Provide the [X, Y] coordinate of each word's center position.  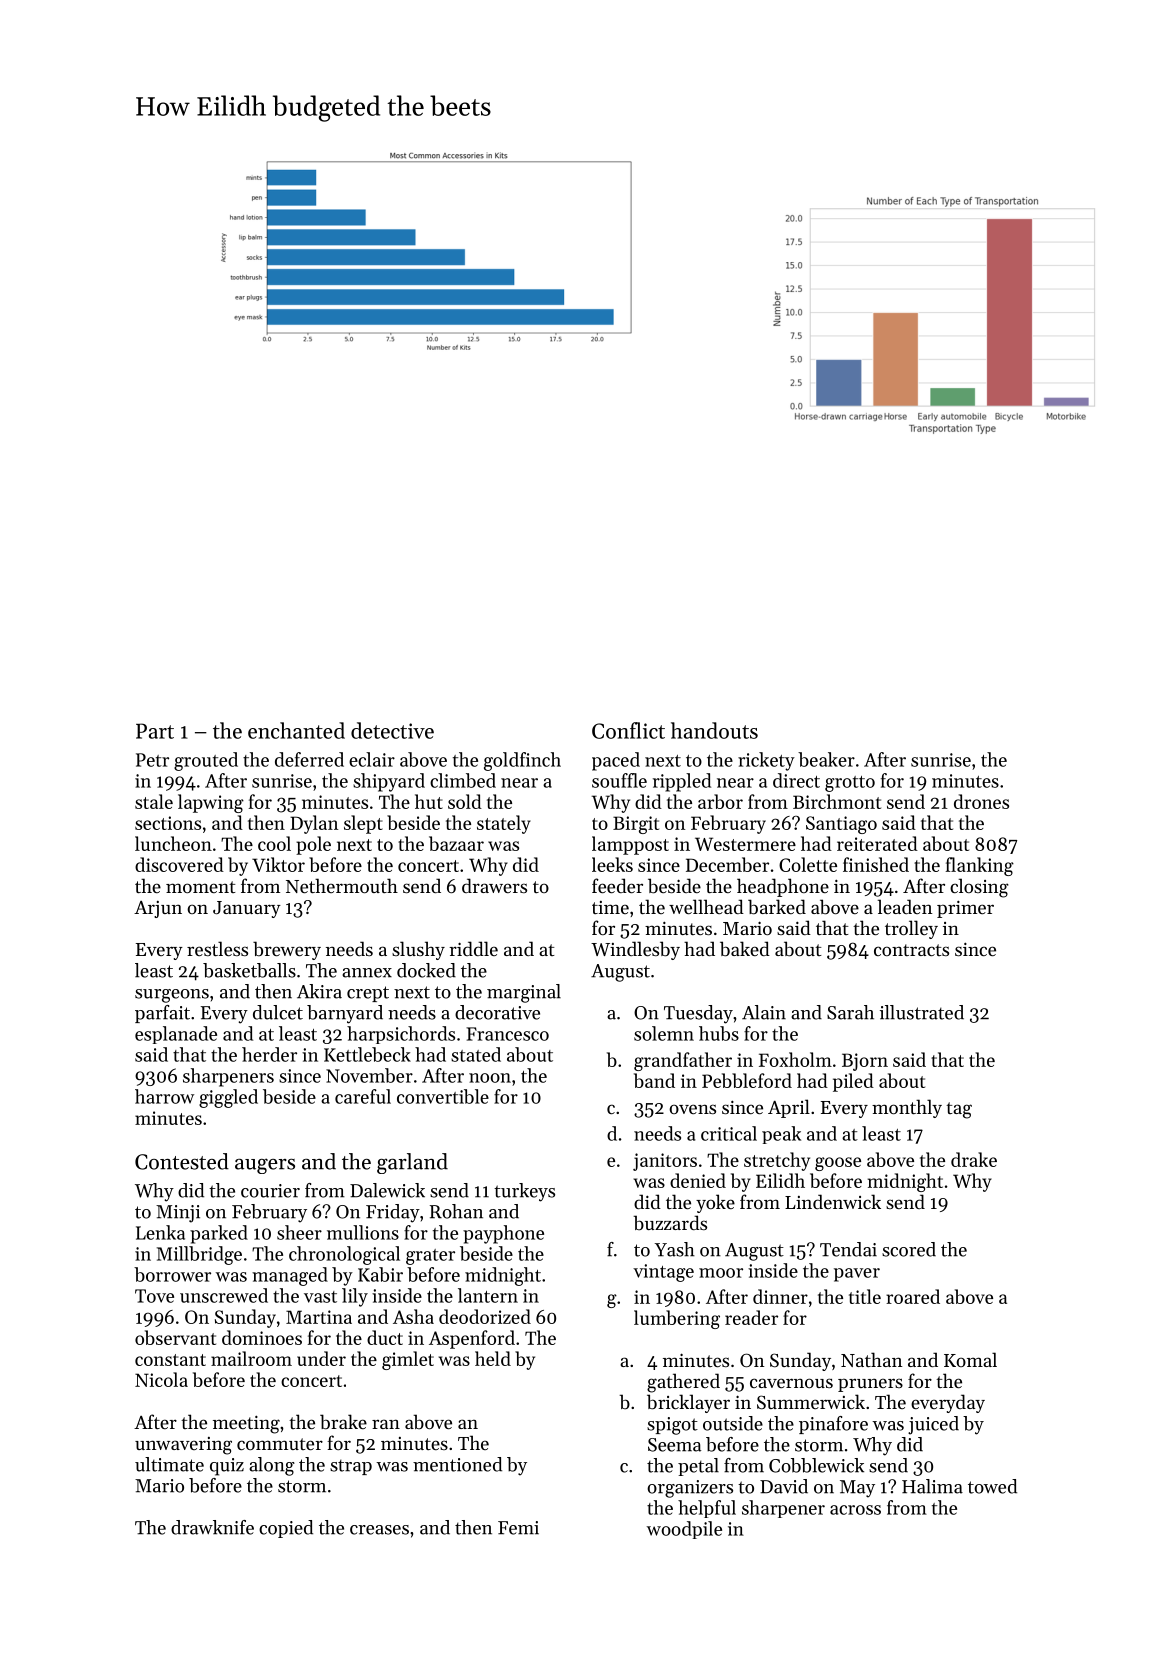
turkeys [524, 1192]
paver [857, 1275]
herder [269, 1054]
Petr [152, 760]
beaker [826, 759]
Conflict [628, 730]
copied [286, 1529]
